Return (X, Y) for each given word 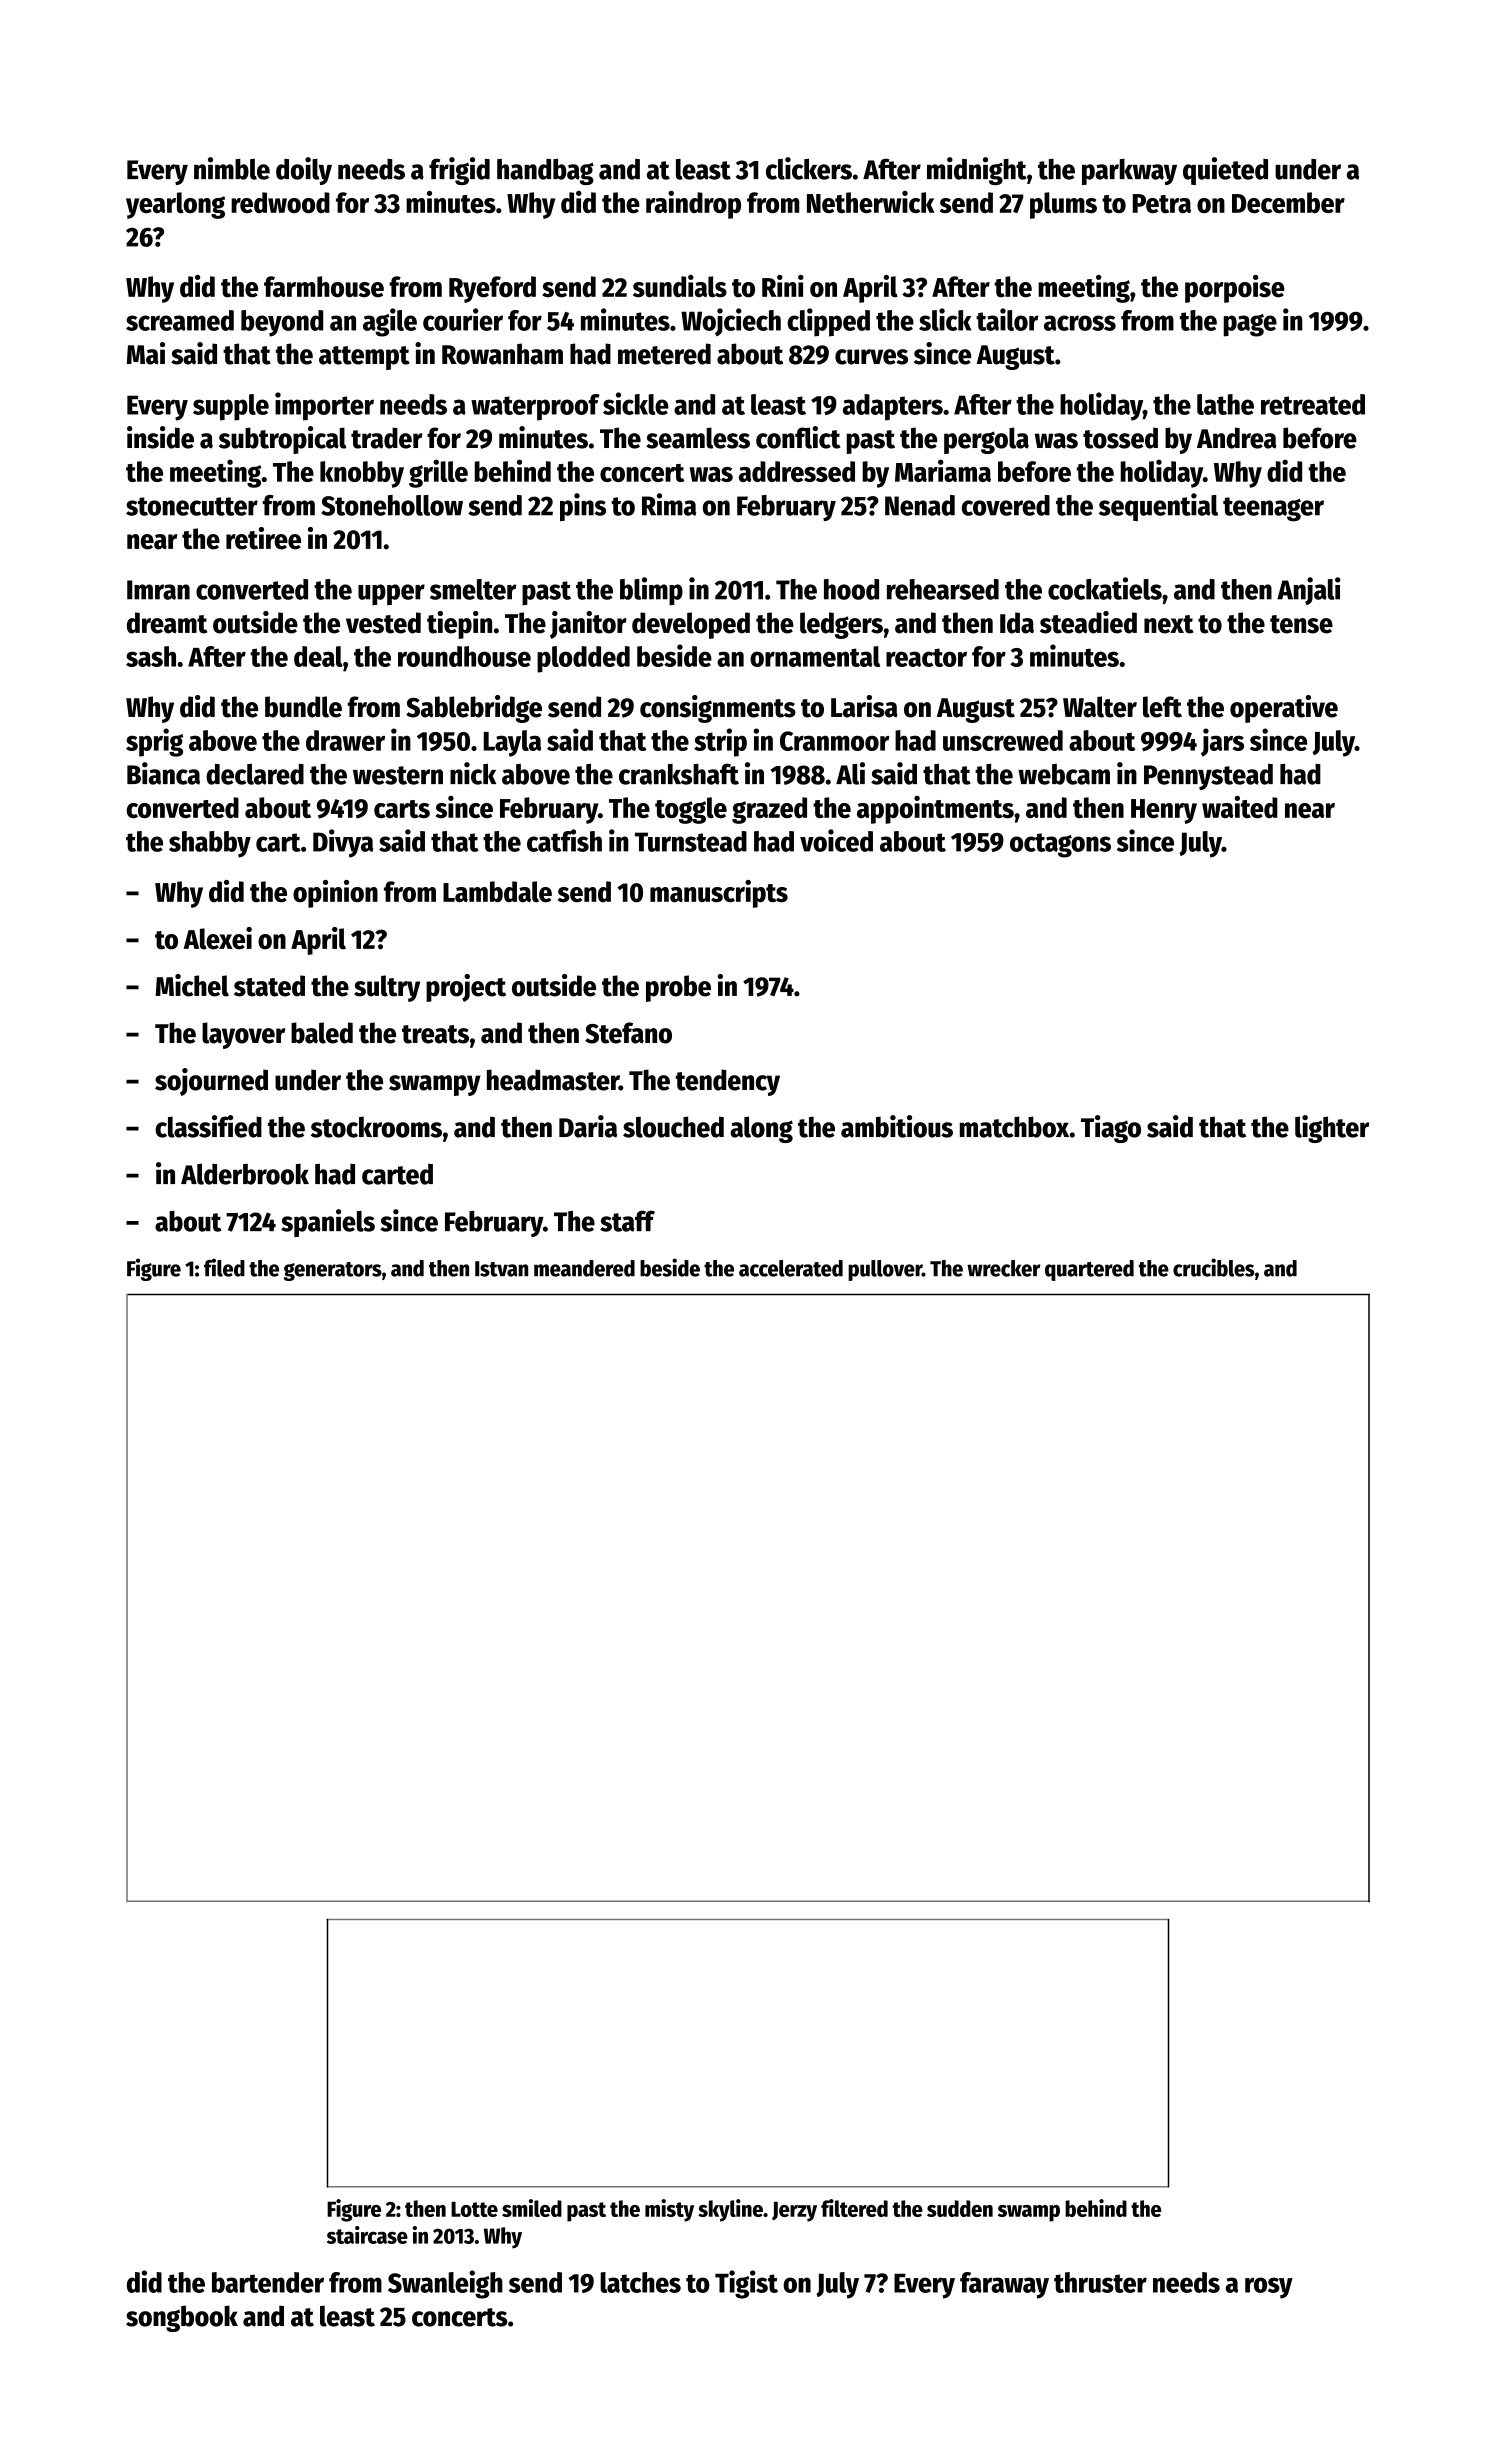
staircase (367, 2235)
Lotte (474, 2209)
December (1288, 202)
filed (224, 1267)
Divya (343, 843)
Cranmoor (835, 741)
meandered (584, 1268)
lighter (1332, 1129)
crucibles (1214, 1267)
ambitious (897, 1126)
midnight (977, 171)
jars (1222, 742)
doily (304, 171)
